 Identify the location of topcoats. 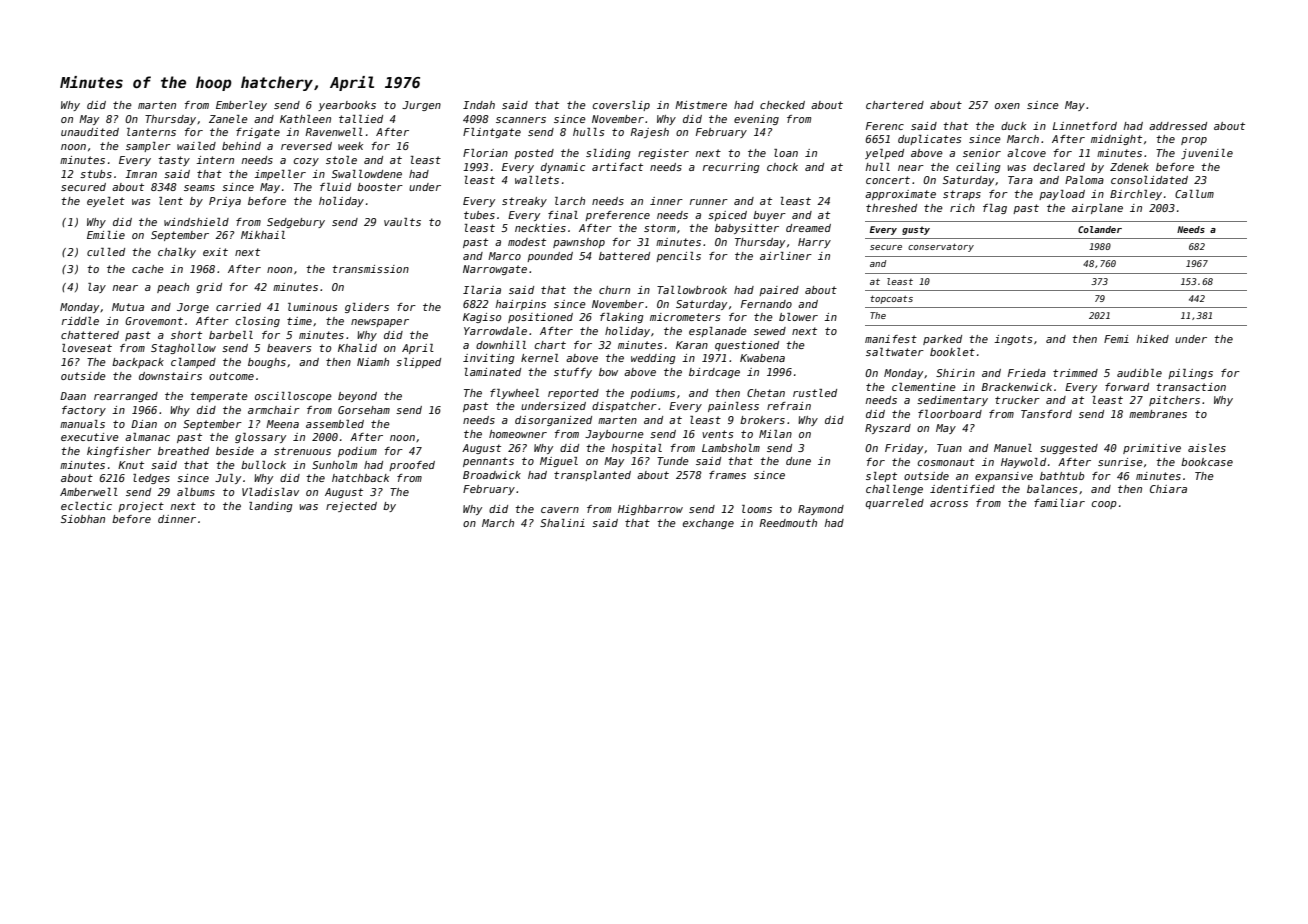
(891, 299).
